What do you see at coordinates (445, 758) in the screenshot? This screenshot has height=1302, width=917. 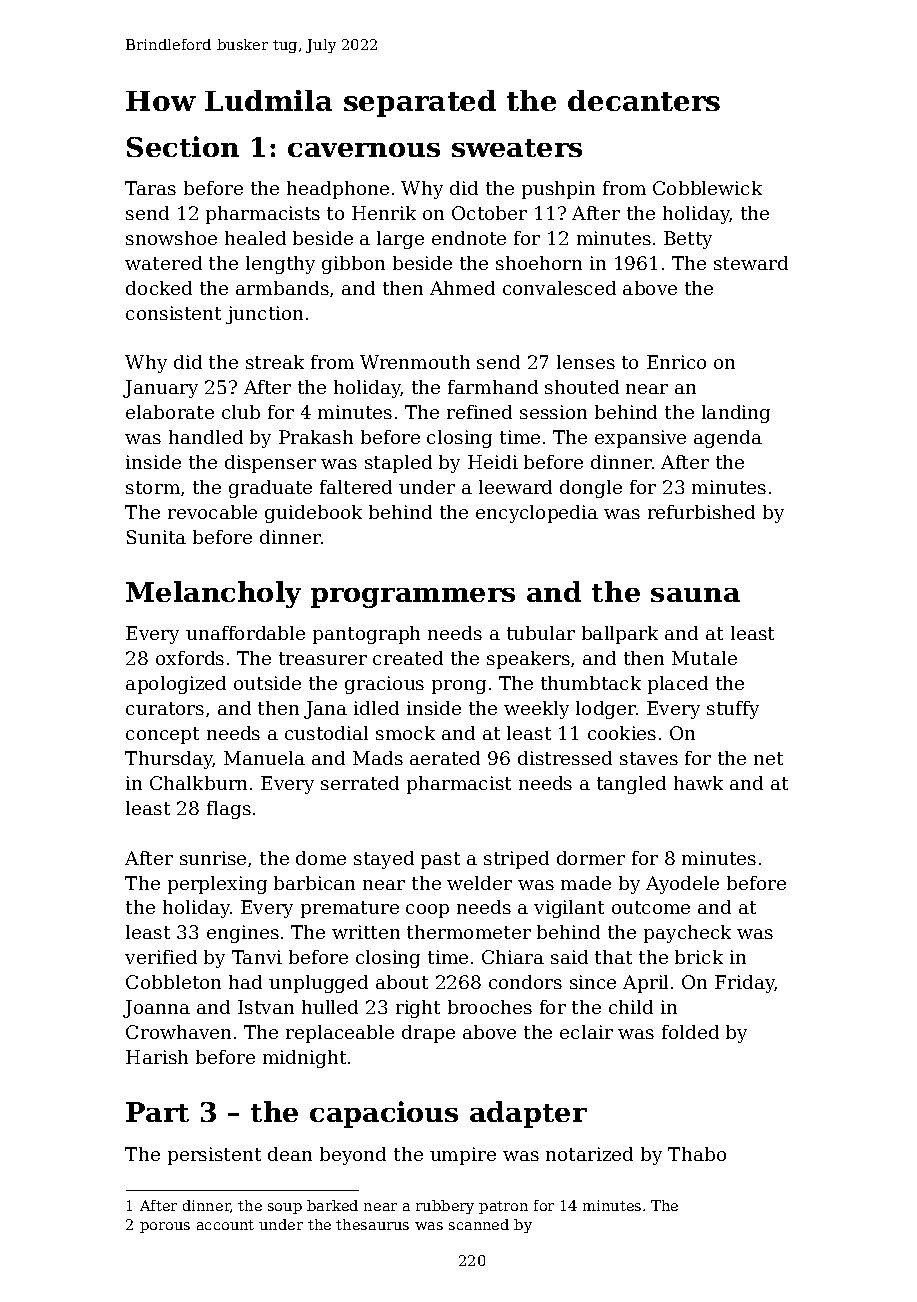 I see `aerated` at bounding box center [445, 758].
